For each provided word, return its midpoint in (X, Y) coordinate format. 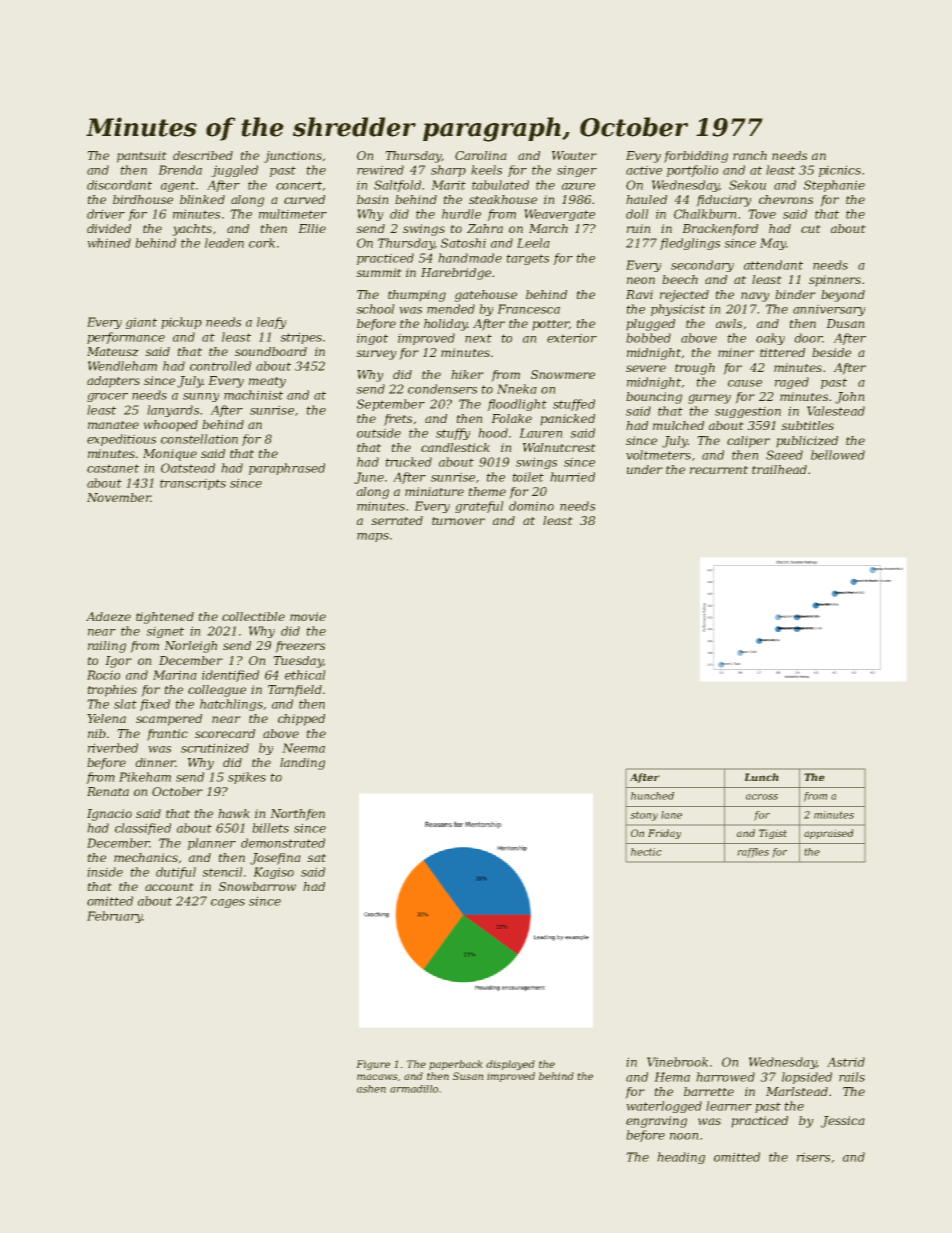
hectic (646, 852)
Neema (303, 748)
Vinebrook (677, 1062)
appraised (829, 834)
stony (644, 816)
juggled (234, 171)
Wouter (574, 155)
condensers (442, 389)
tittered (782, 352)
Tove (762, 214)
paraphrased (287, 469)
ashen (371, 1089)
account (169, 887)
